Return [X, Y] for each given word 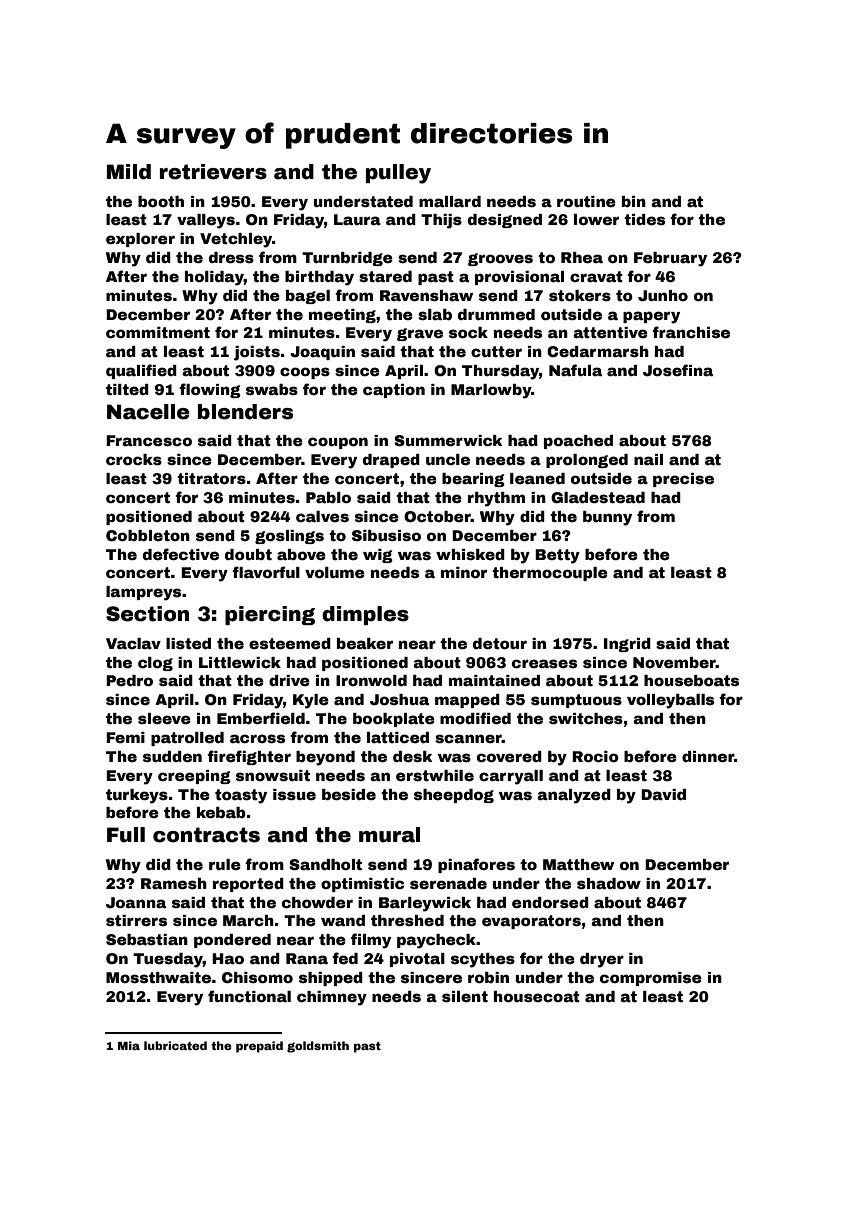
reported [248, 885]
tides [644, 219]
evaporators [531, 922]
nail [648, 459]
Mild [129, 172]
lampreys [143, 593]
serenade [448, 883]
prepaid [259, 1047]
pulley [398, 174]
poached [578, 442]
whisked [470, 554]
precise [683, 480]
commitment [158, 332]
